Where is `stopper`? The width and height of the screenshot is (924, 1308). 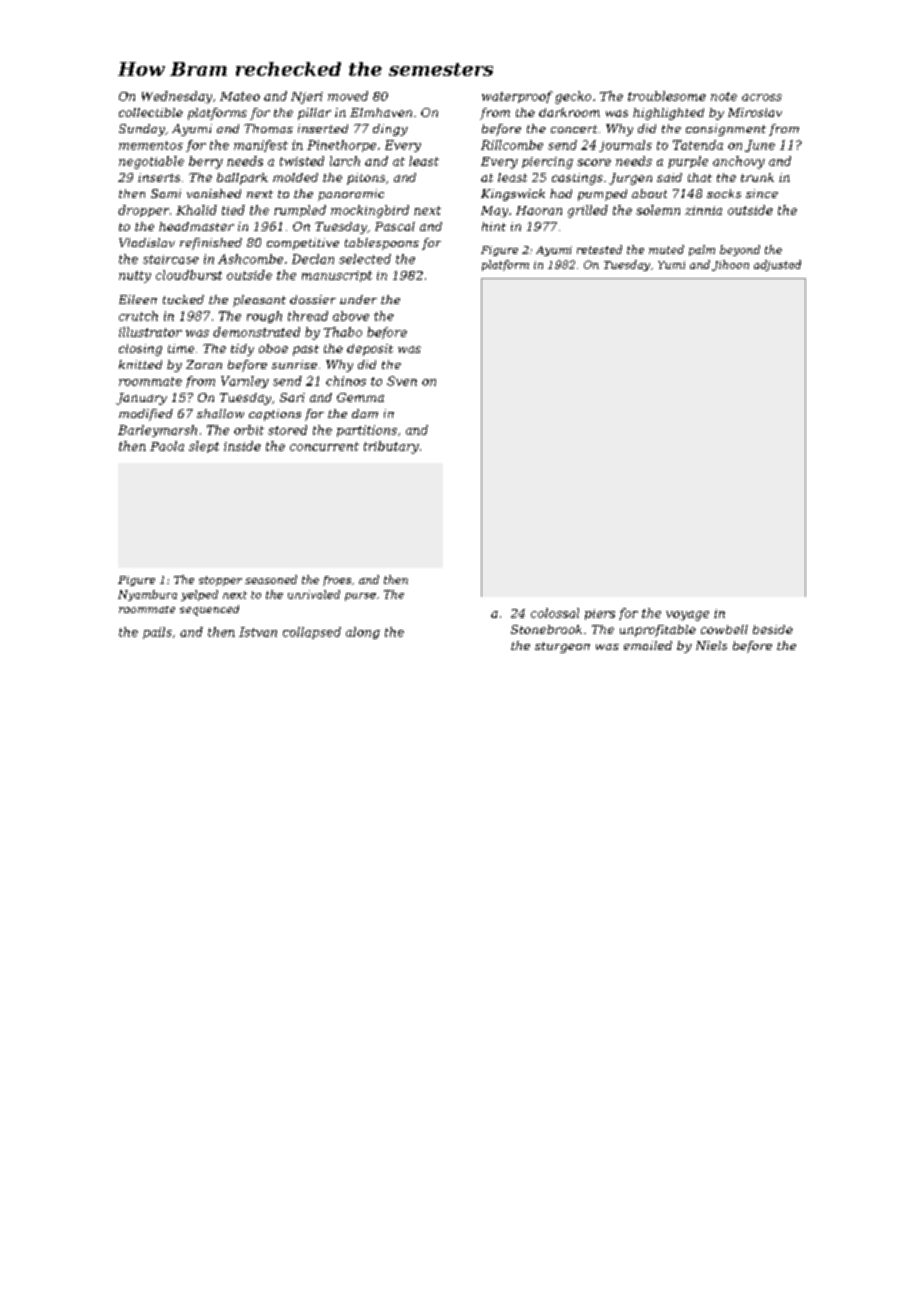 stopper is located at coordinates (220, 581).
